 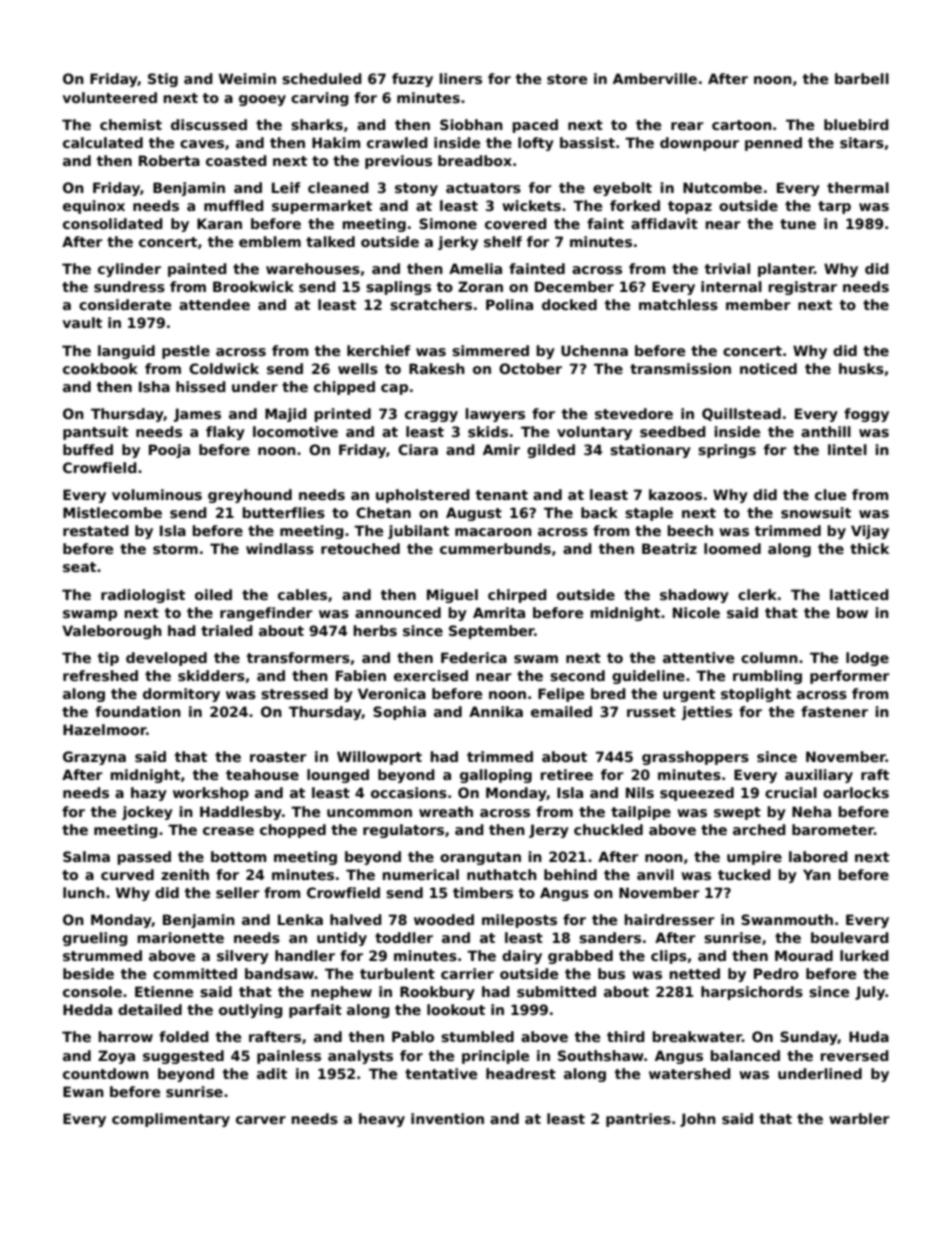 What do you see at coordinates (209, 124) in the page?
I see `discussed` at bounding box center [209, 124].
